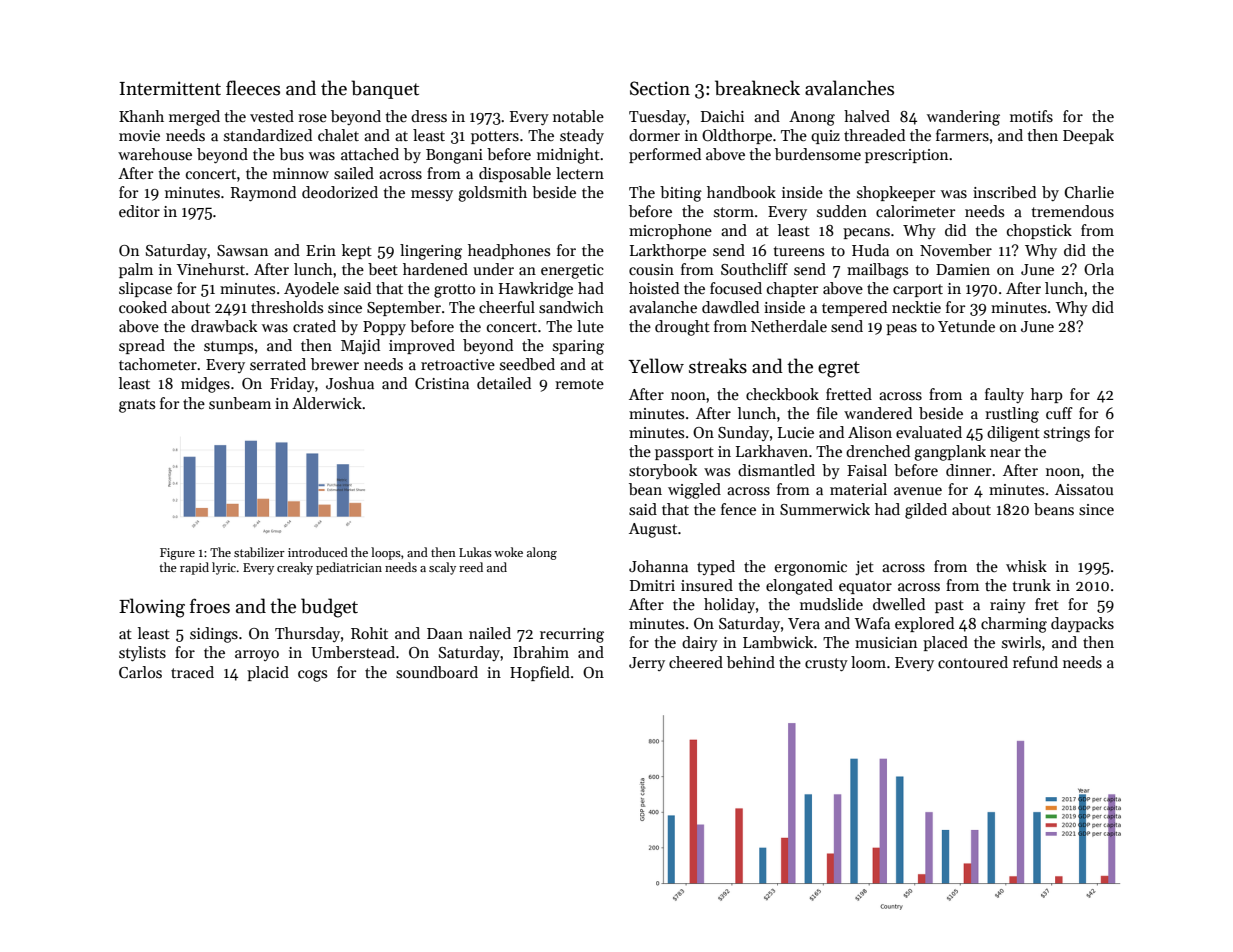 This screenshot has width=1233, height=952. Describe the element at coordinates (349, 568) in the screenshot. I see `pediatrician` at that location.
